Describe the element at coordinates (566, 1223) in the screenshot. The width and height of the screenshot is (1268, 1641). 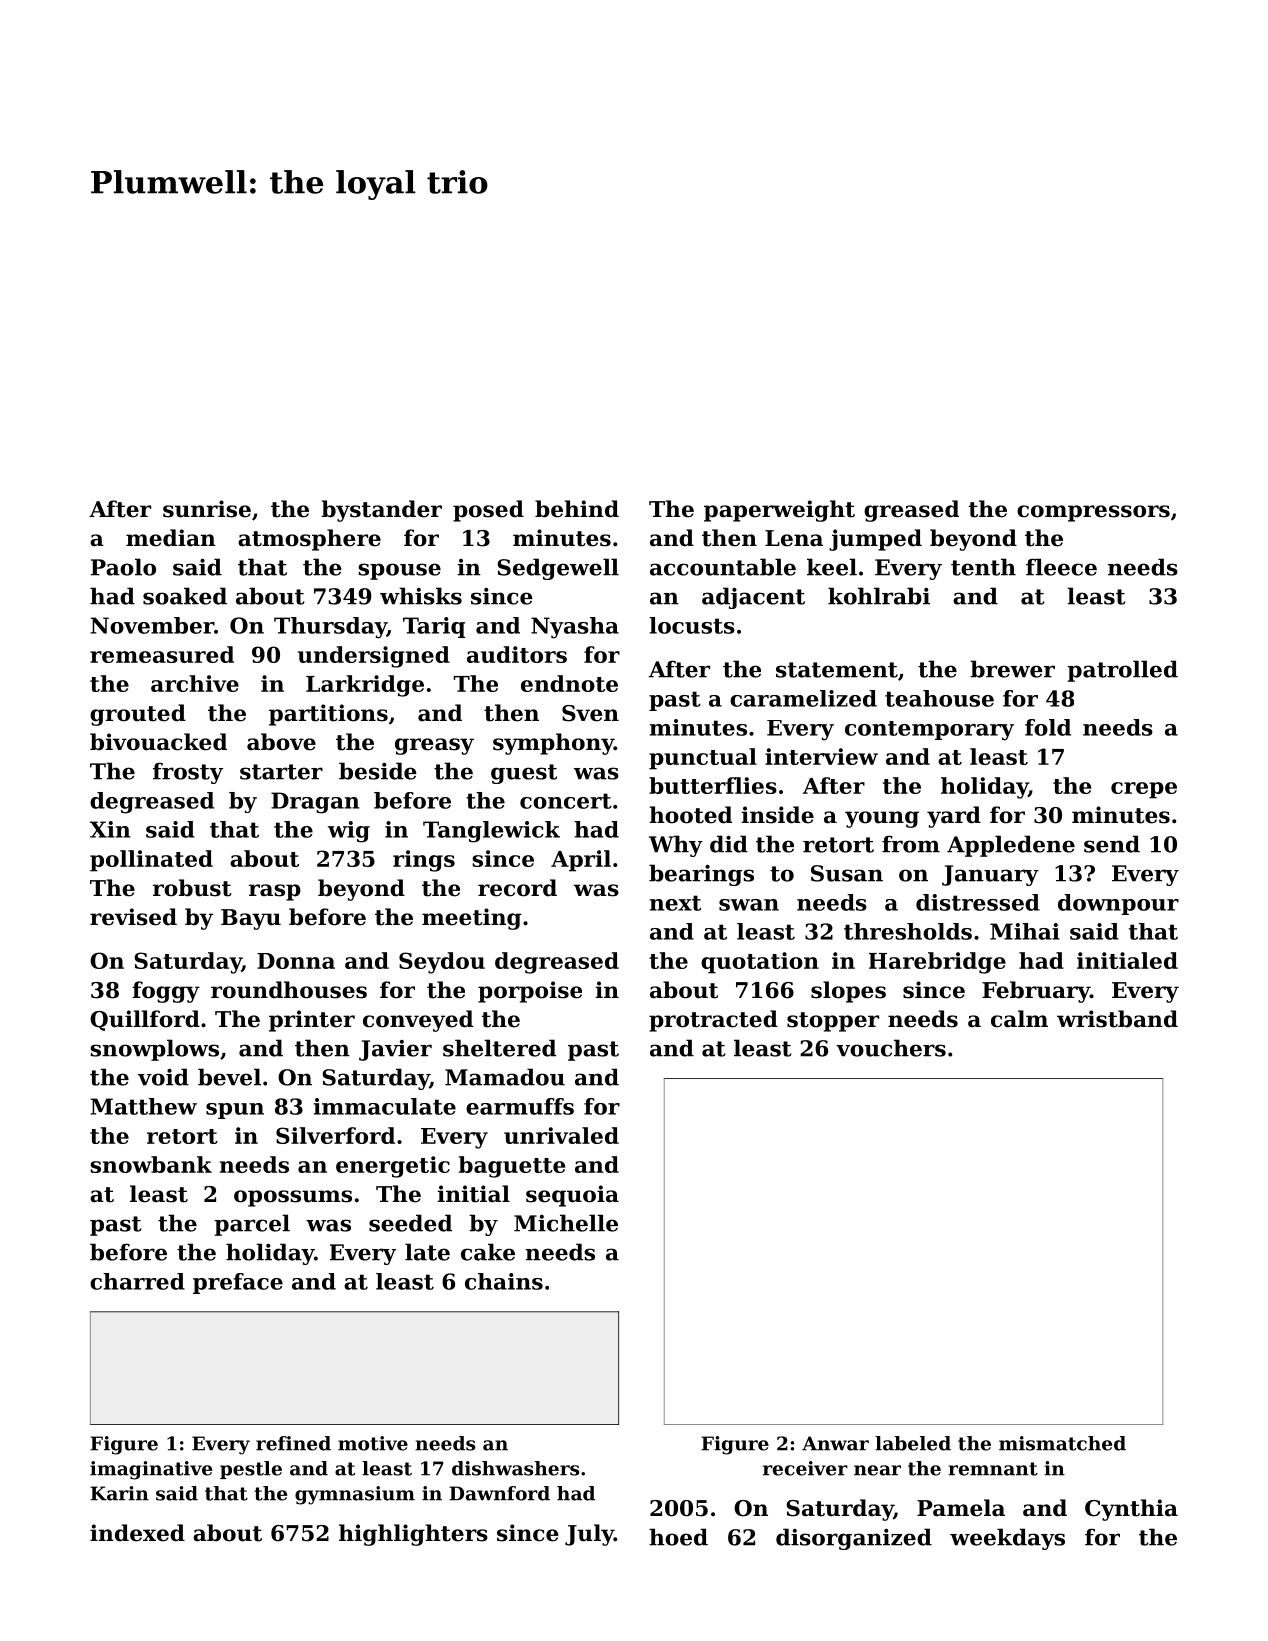
I see `Michelle` at that location.
